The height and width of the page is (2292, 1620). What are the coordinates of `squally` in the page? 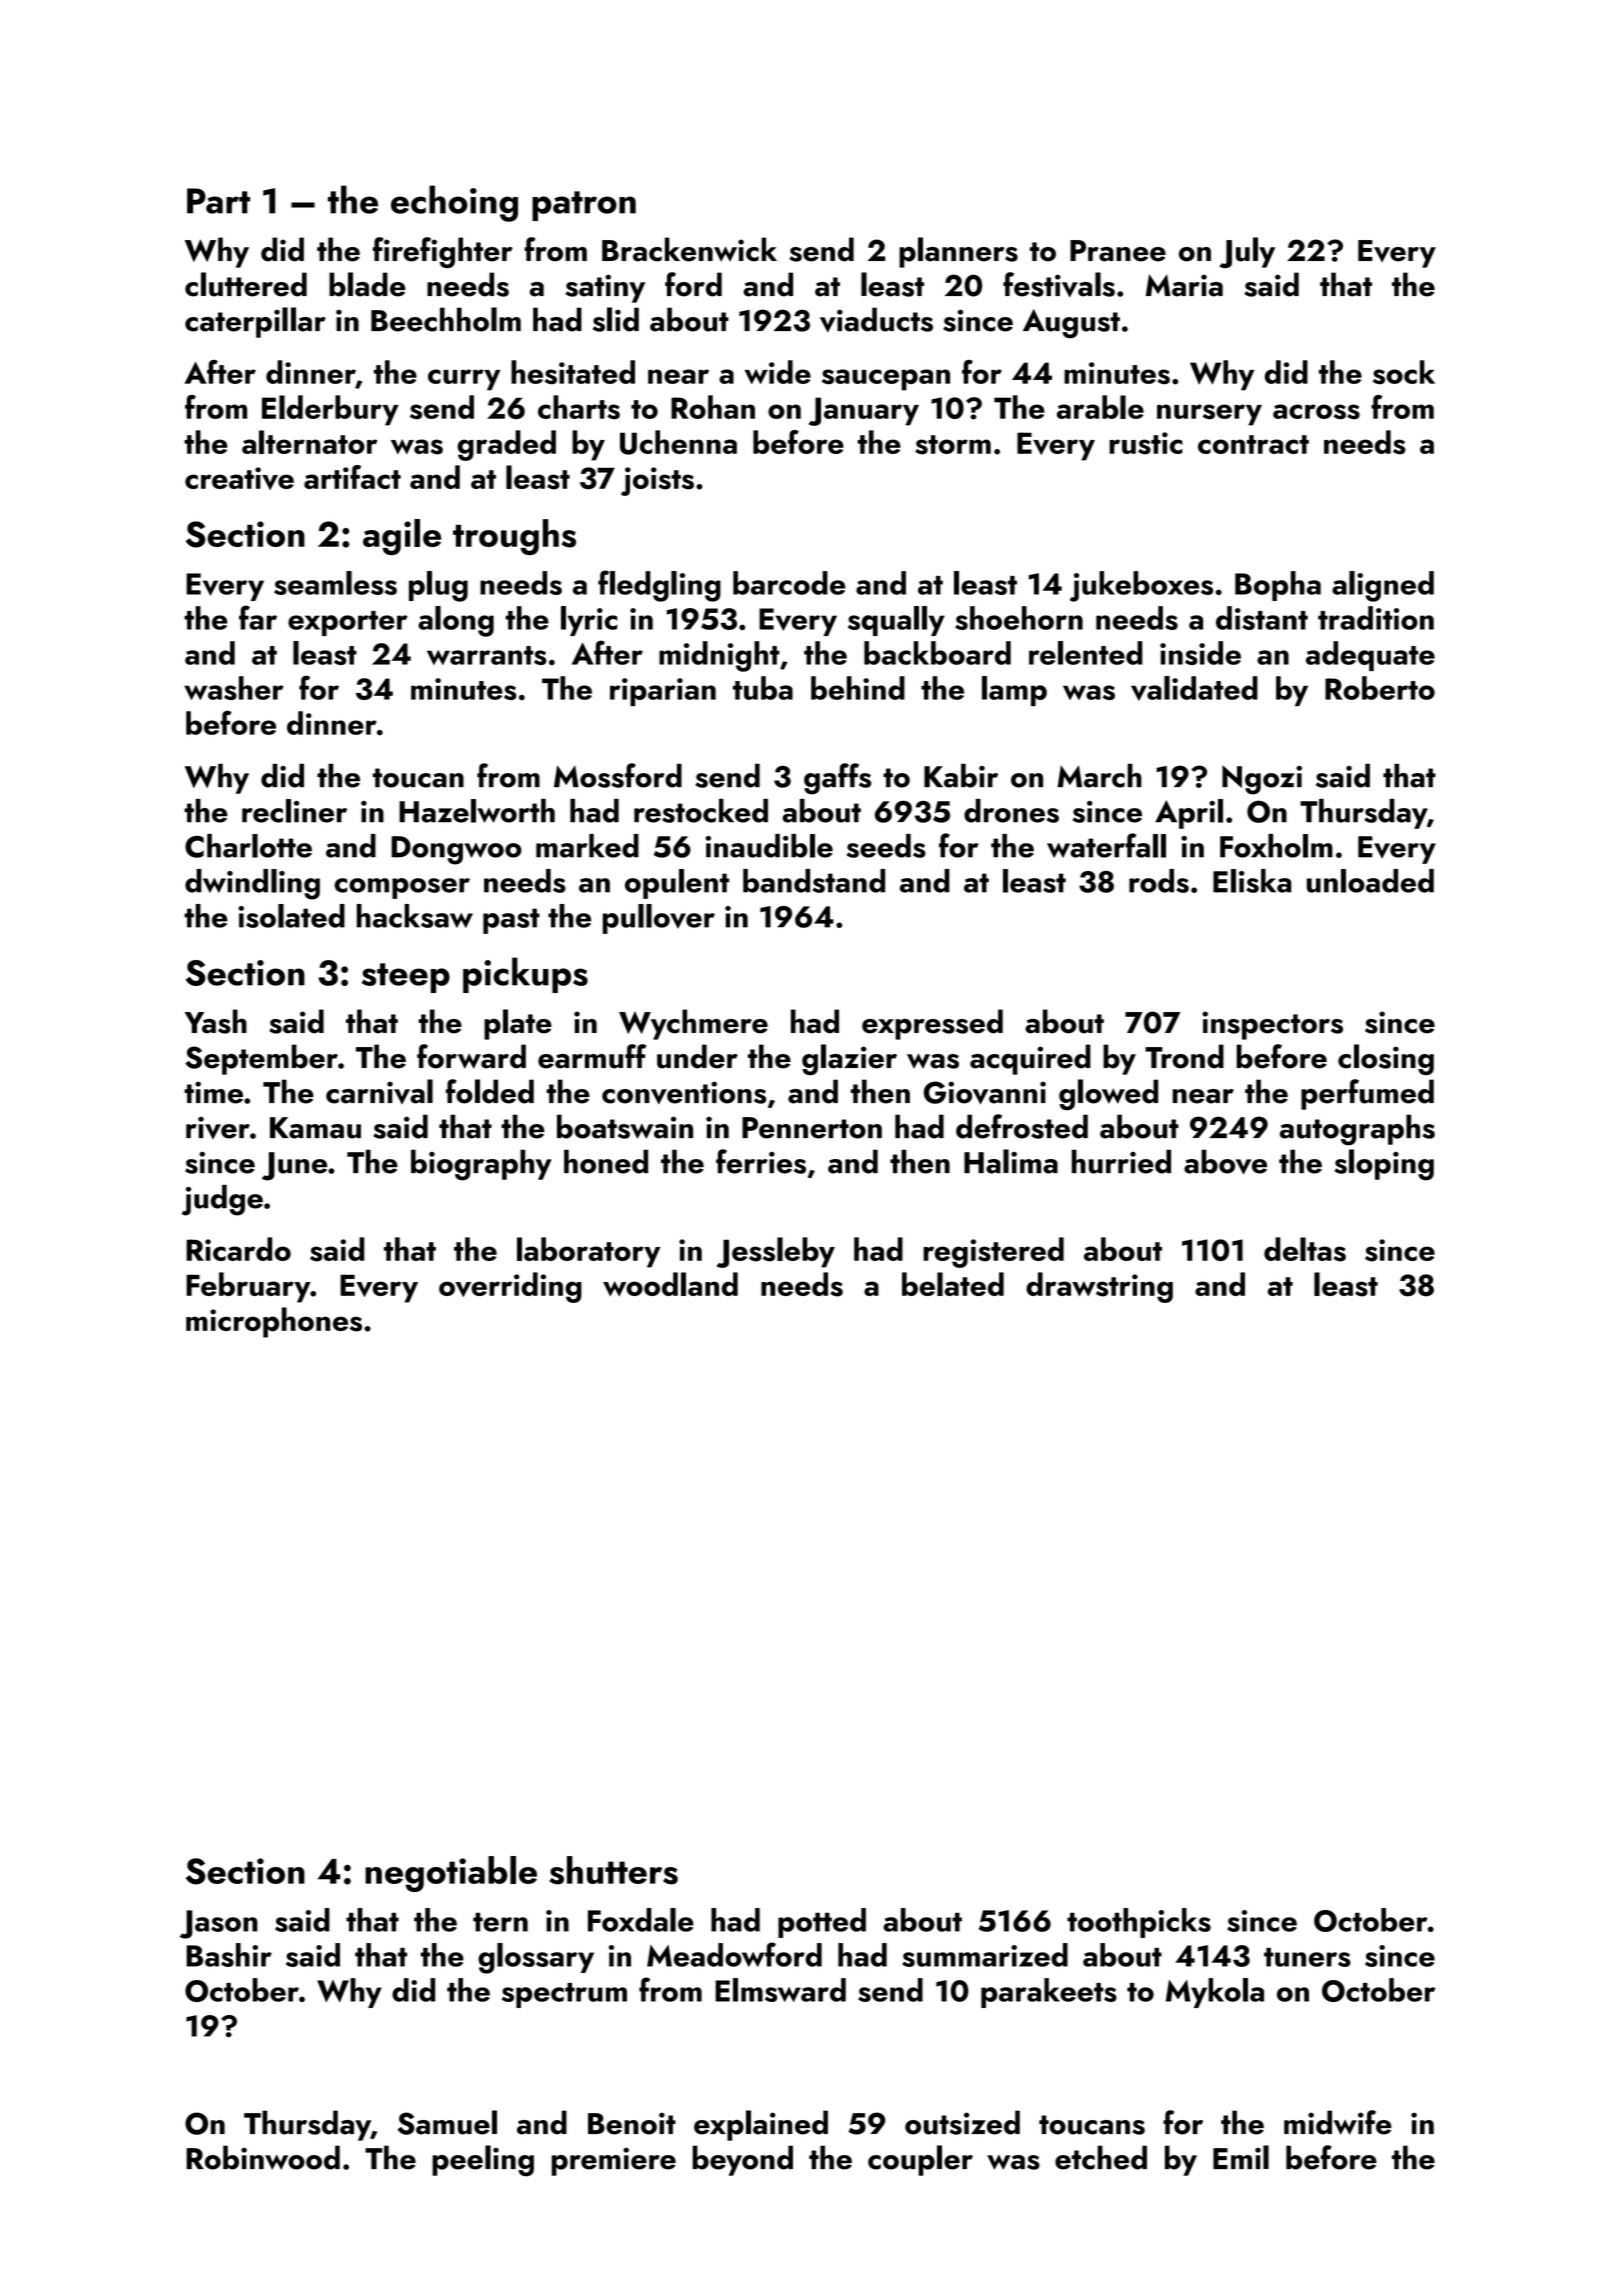 It's located at (896, 621).
